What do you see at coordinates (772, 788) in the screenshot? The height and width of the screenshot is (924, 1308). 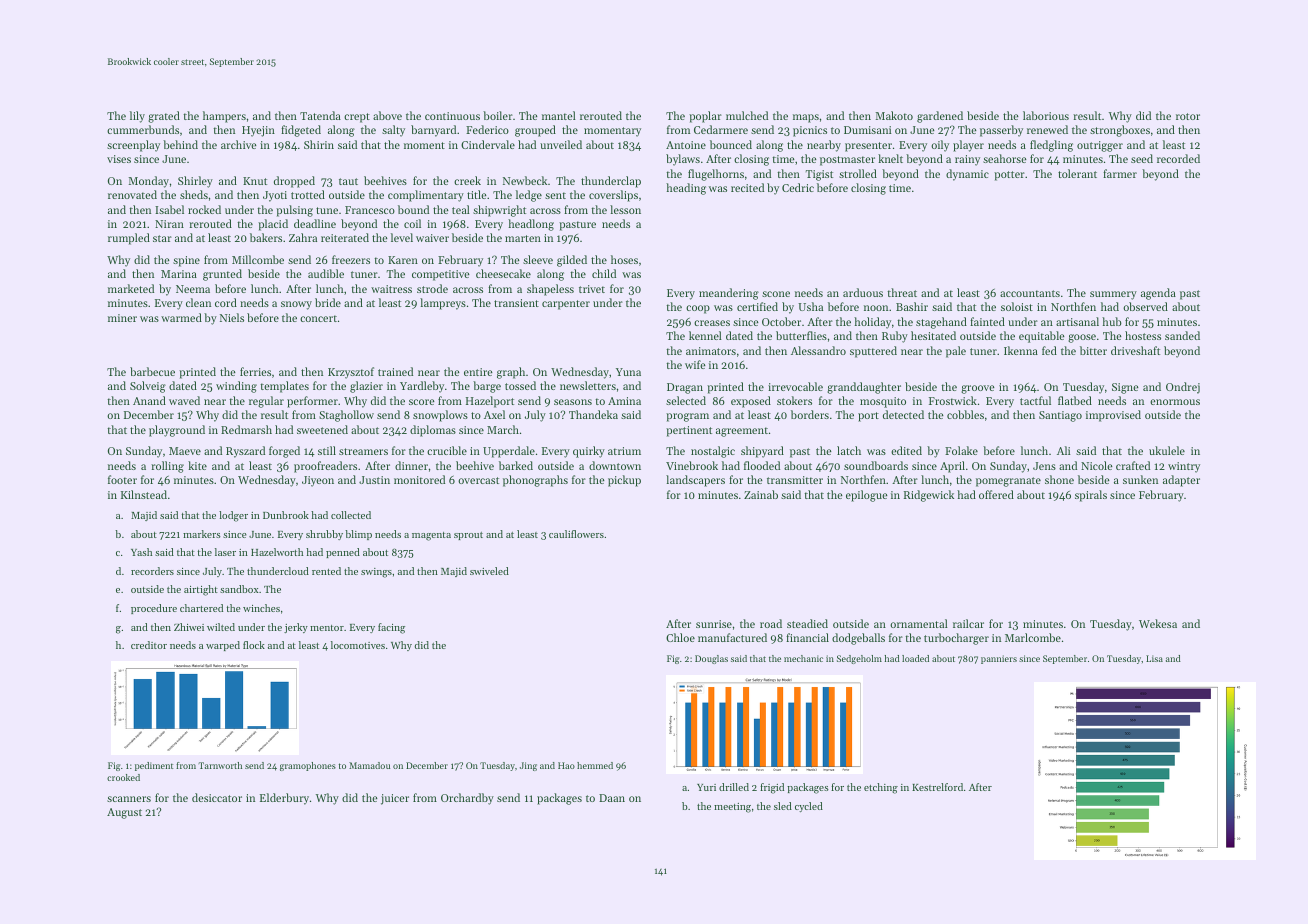 I see `frigid` at bounding box center [772, 788].
